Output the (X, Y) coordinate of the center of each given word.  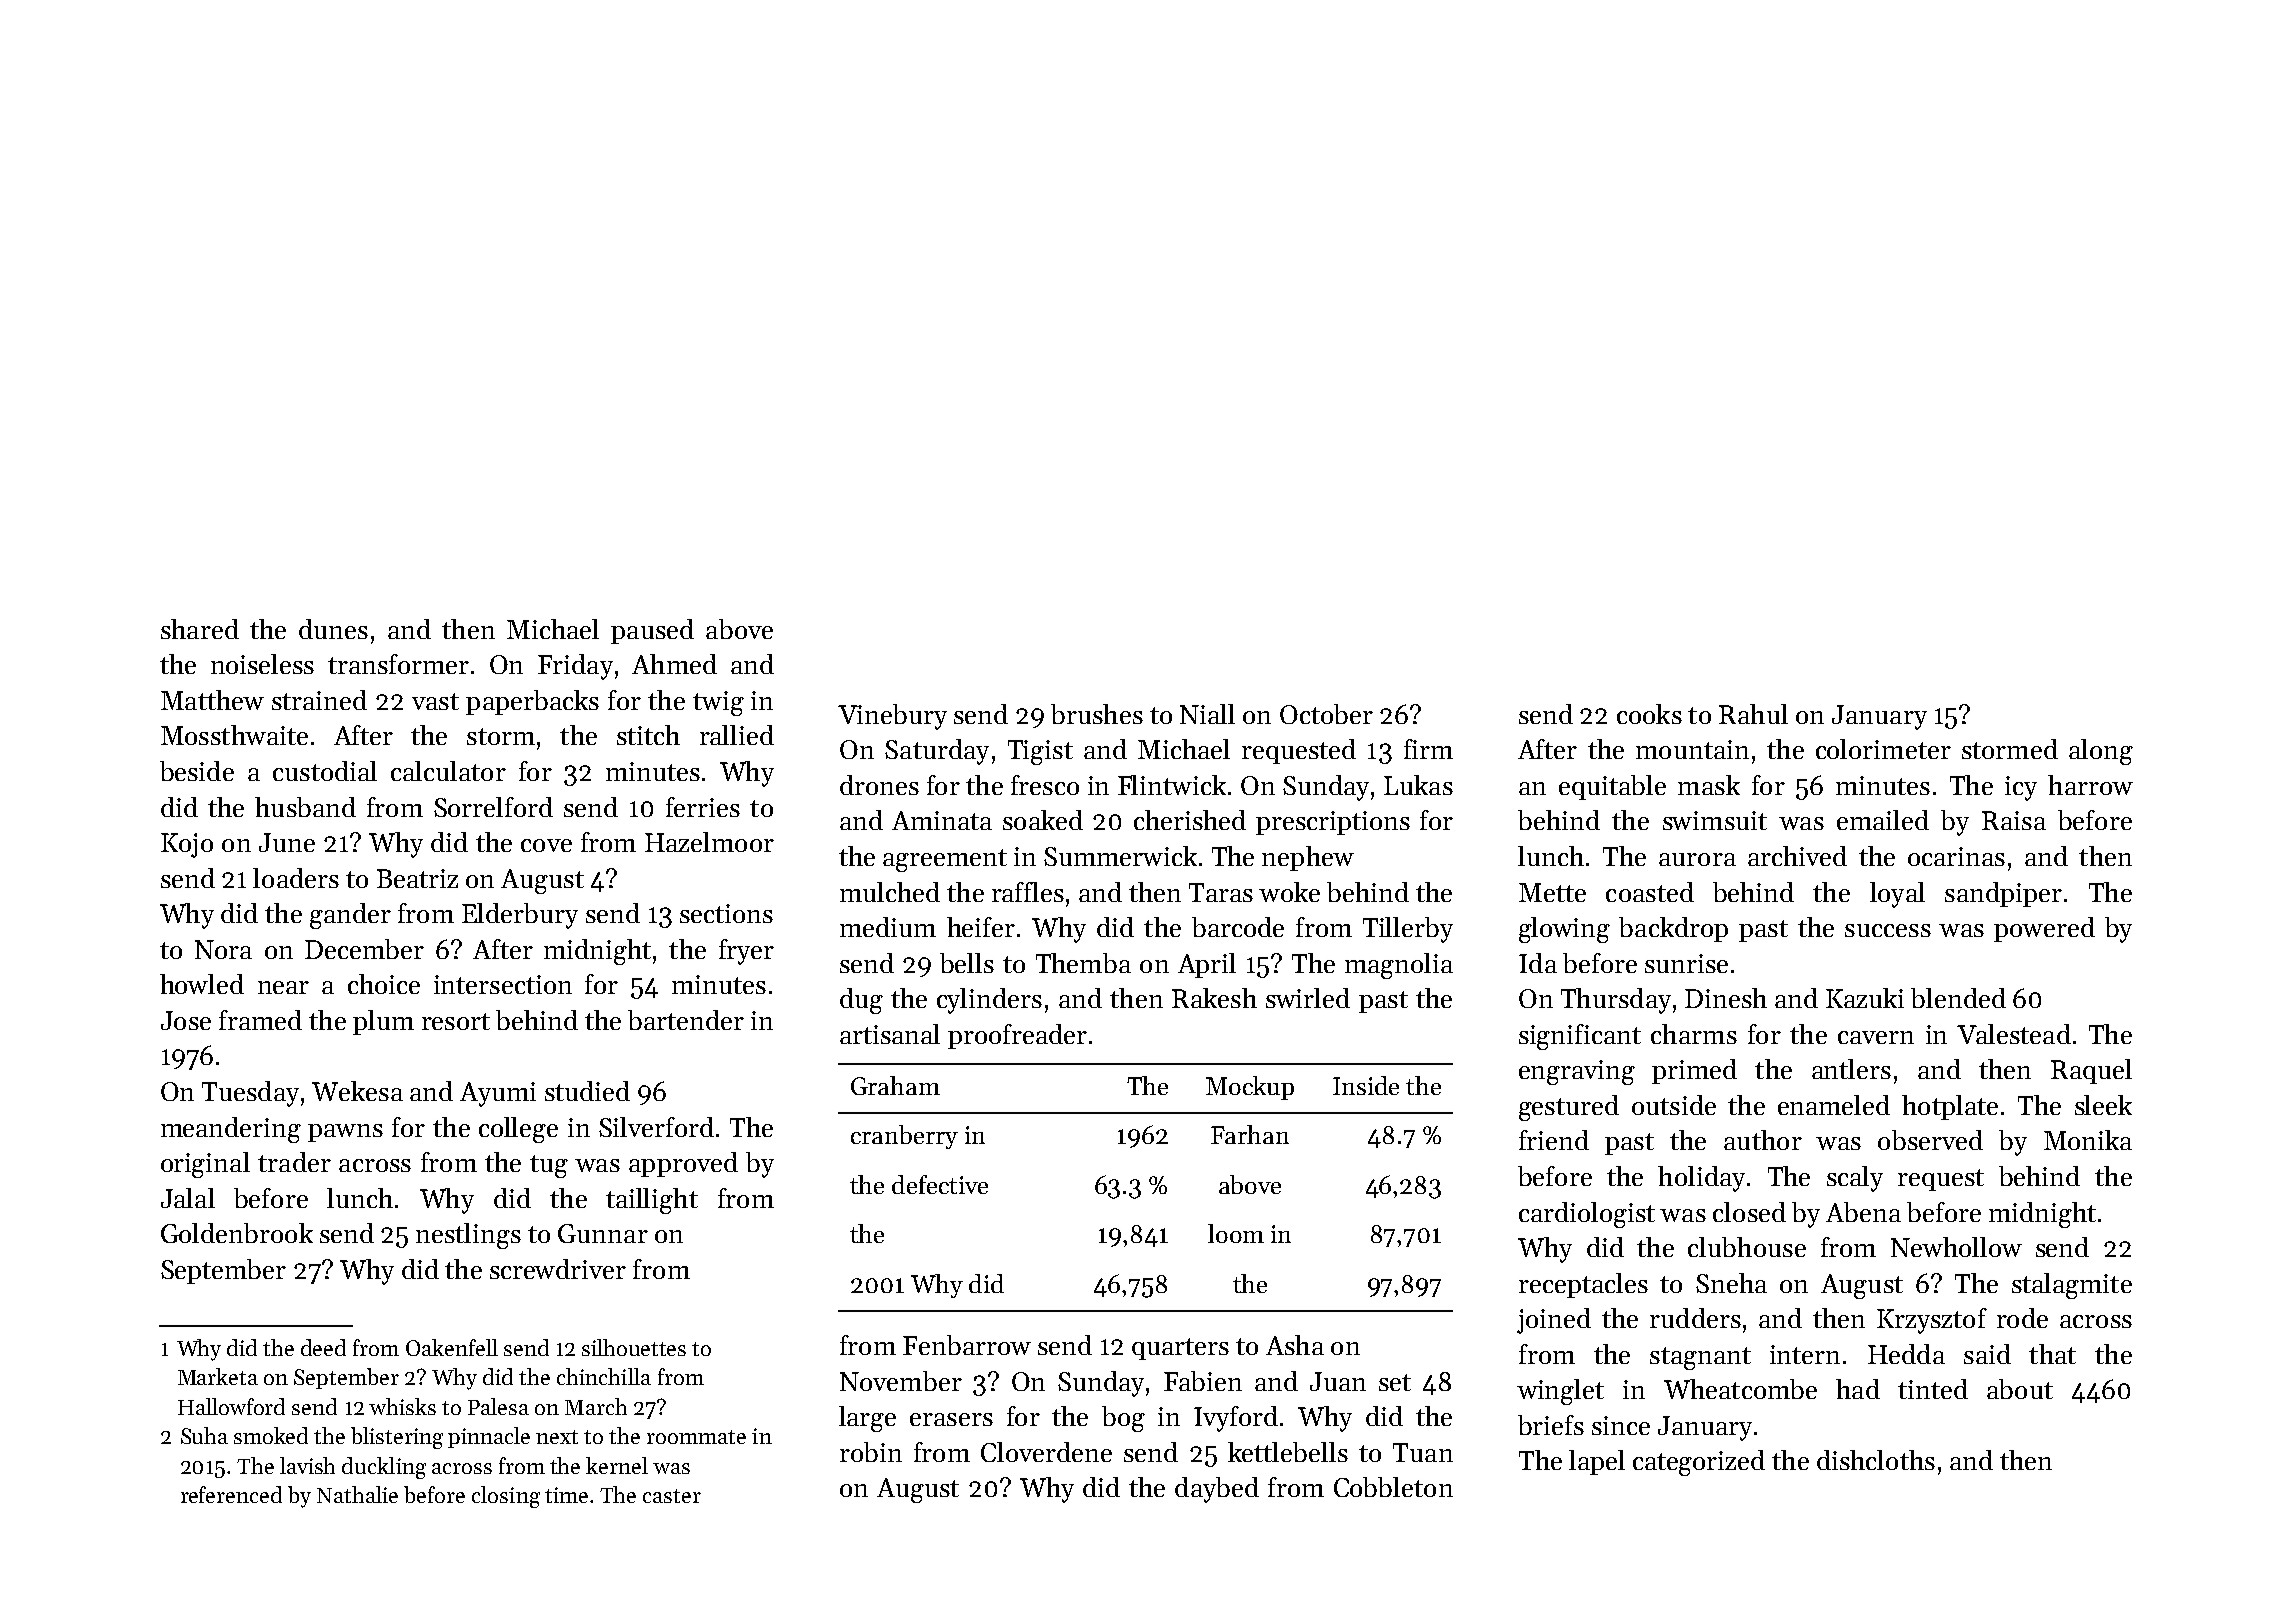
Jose (186, 1020)
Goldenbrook (237, 1233)
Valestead (2014, 1034)
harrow (2090, 785)
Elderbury (520, 916)
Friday (575, 667)
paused (652, 631)
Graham (895, 1085)
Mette (1552, 892)
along (2101, 752)
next (557, 1437)
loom (1236, 1233)
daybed (1217, 1490)
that (2052, 1354)
